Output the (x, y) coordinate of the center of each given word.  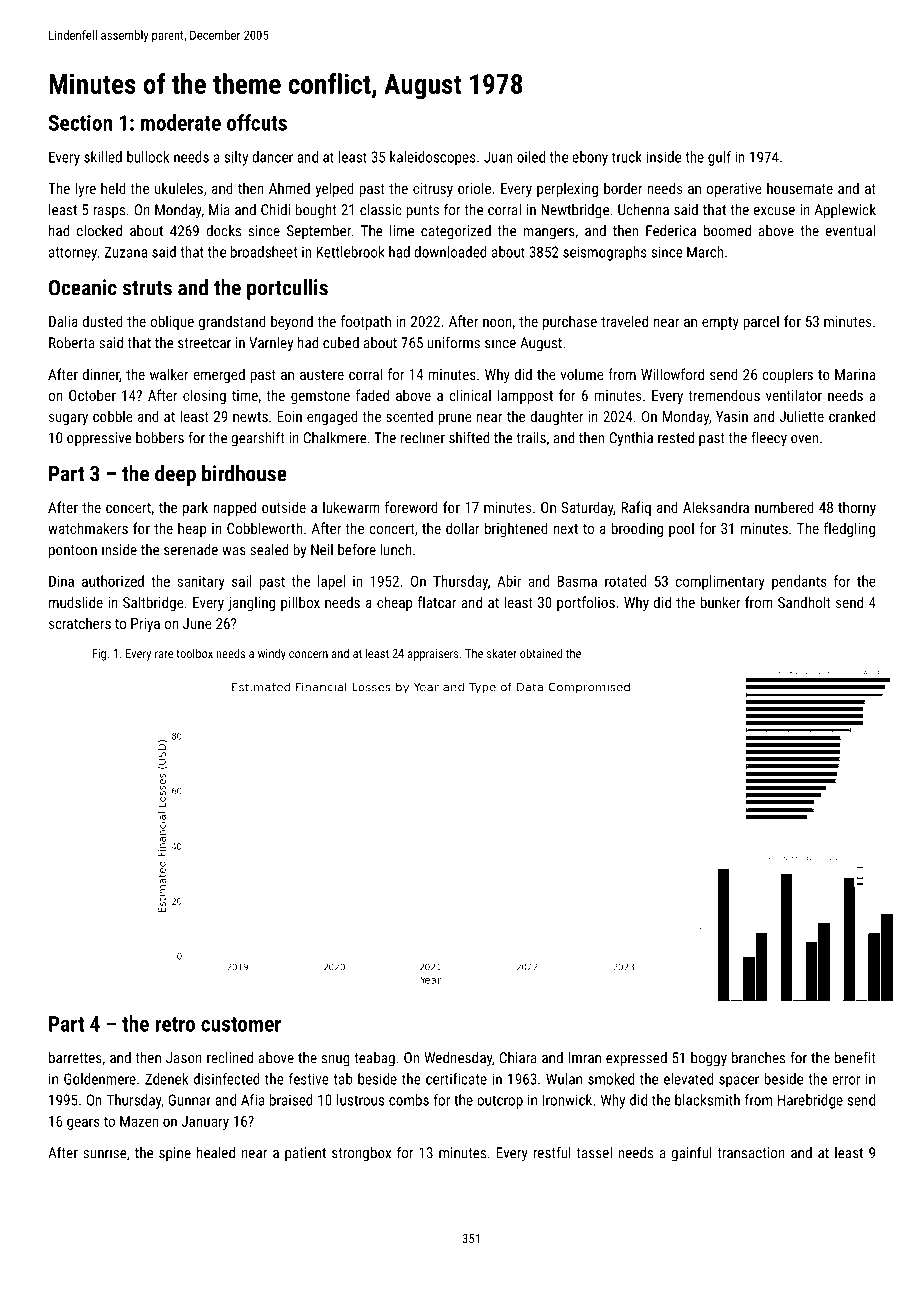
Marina (855, 374)
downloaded (450, 252)
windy (272, 654)
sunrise (105, 1153)
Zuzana (125, 252)
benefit (855, 1057)
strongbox (361, 1154)
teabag (374, 1059)
